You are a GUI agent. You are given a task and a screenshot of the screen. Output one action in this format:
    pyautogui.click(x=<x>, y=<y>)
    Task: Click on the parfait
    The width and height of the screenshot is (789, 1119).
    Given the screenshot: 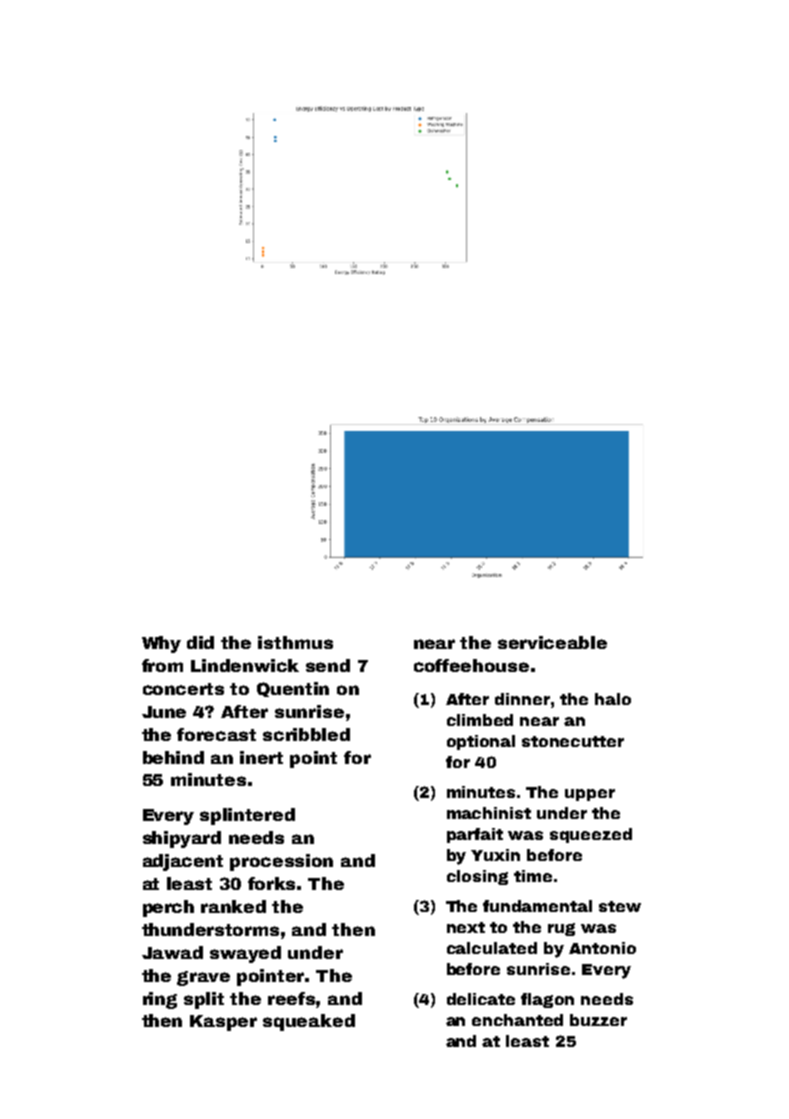 What is the action you would take?
    pyautogui.click(x=475, y=835)
